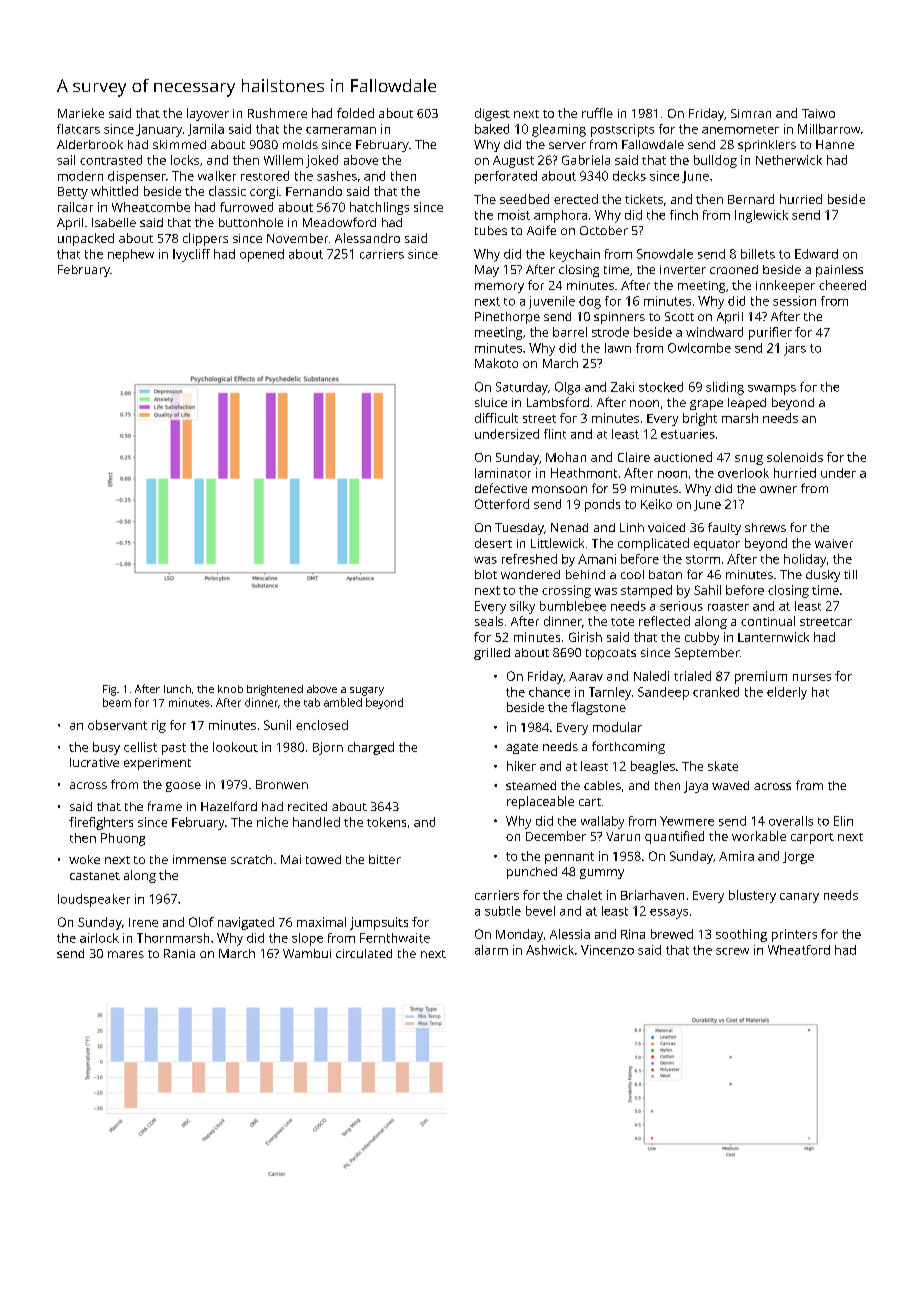  I want to click on lunch, so click(177, 689).
